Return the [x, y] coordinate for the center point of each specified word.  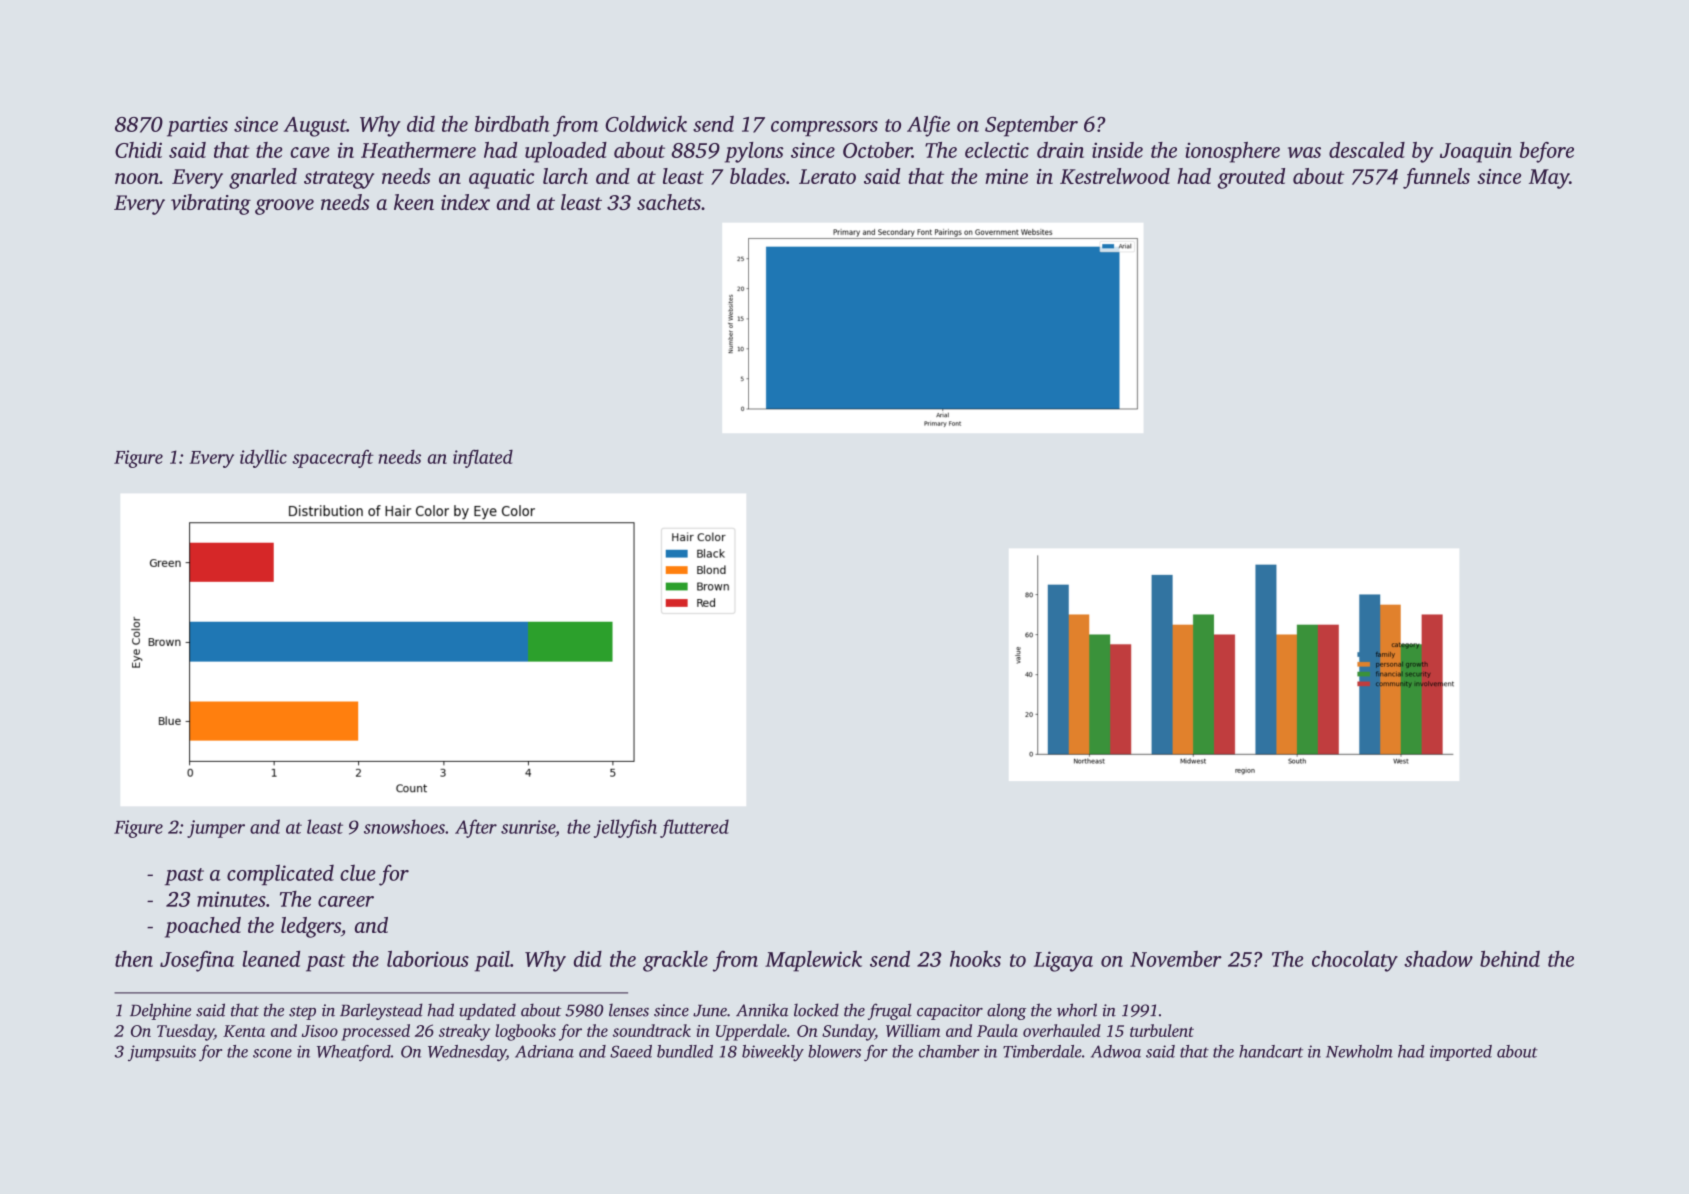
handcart [1271, 1051]
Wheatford [354, 1053]
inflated [483, 459]
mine [1006, 176]
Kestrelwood [1115, 176]
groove [284, 207]
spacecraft [333, 459]
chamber [949, 1051]
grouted [1251, 178]
